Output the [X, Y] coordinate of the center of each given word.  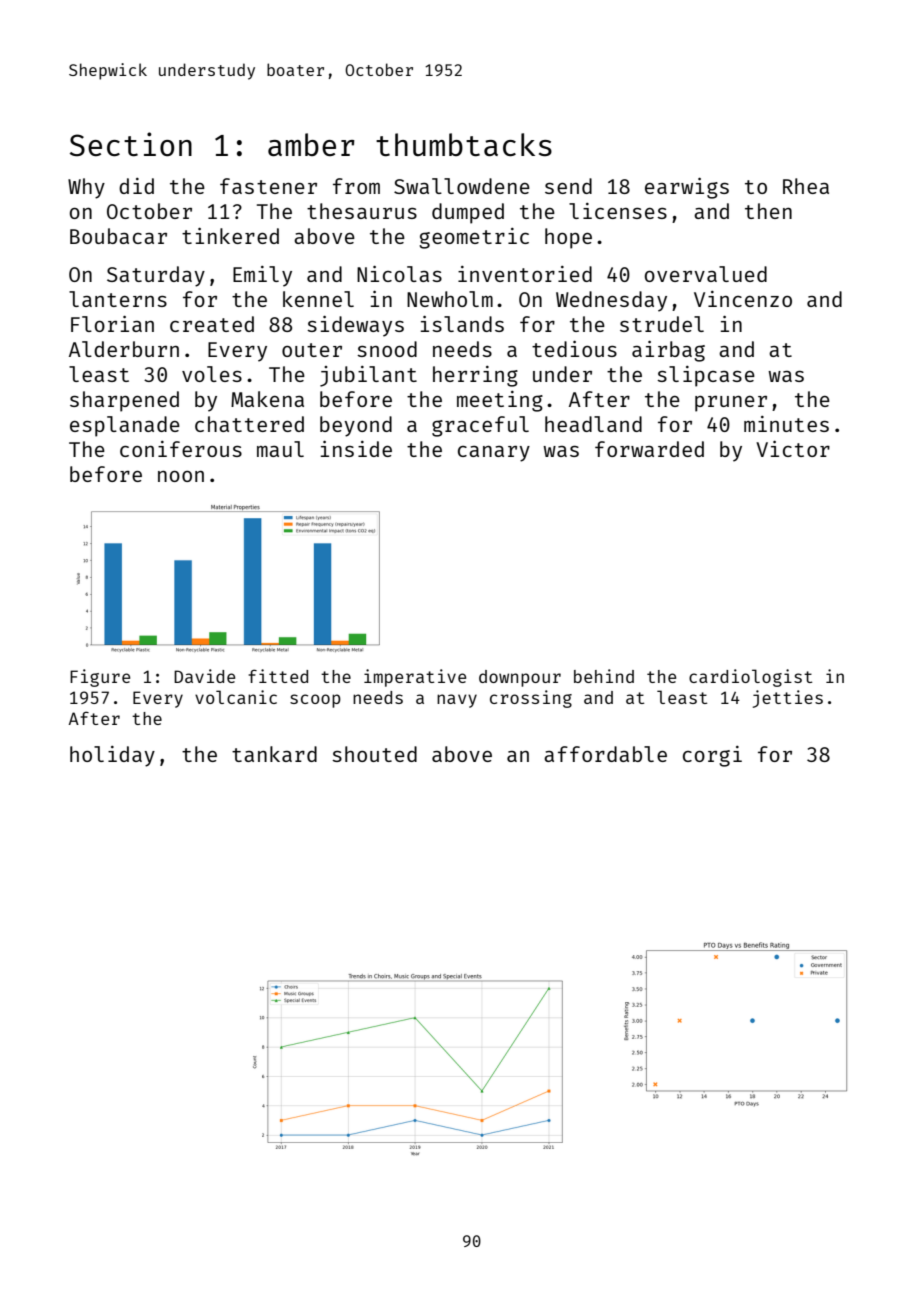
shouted [374, 754]
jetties [788, 699]
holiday [112, 756]
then [768, 211]
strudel [662, 324]
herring [475, 376]
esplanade [125, 426]
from [356, 186]
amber [311, 144]
